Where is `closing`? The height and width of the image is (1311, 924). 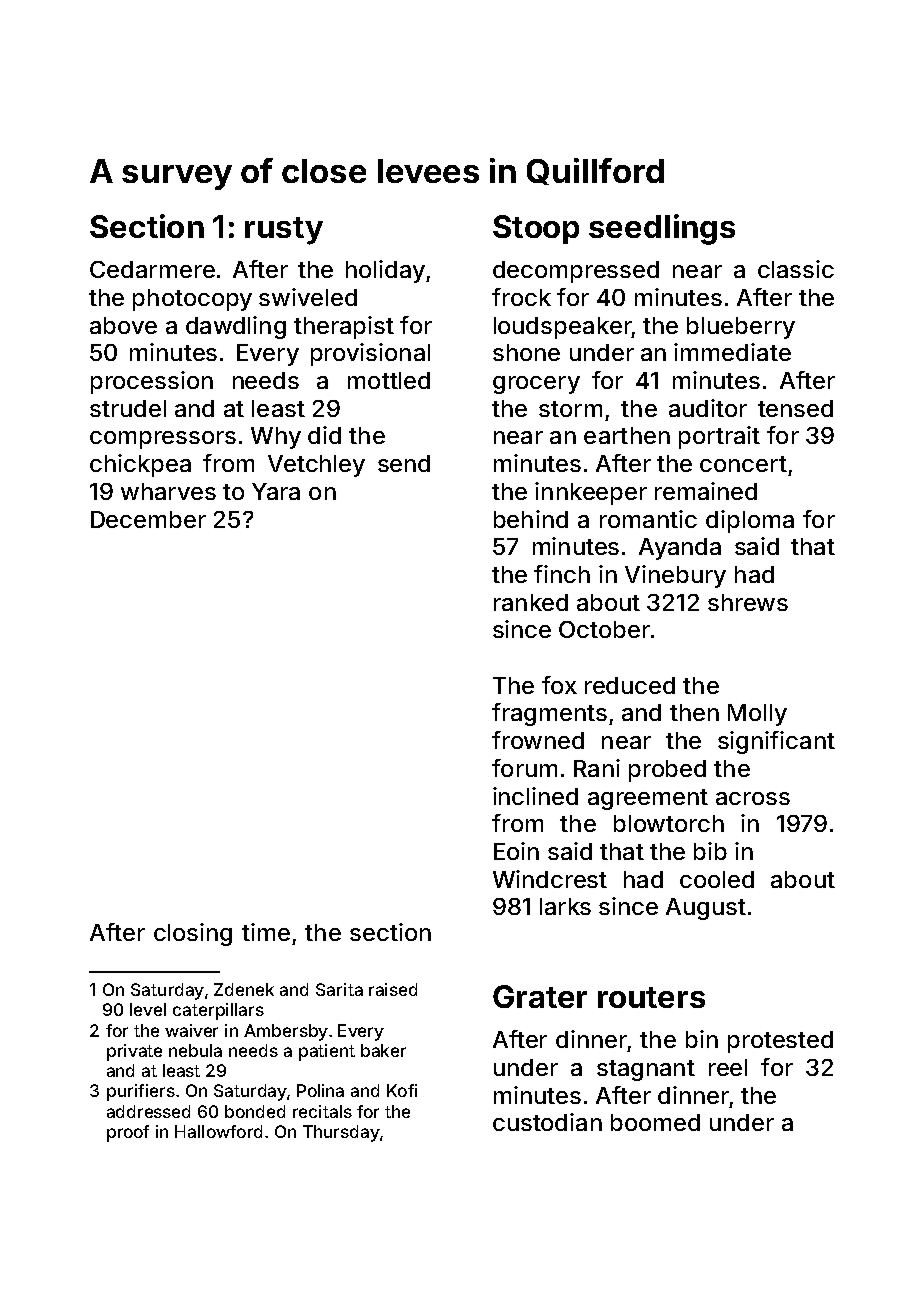 closing is located at coordinates (193, 934).
